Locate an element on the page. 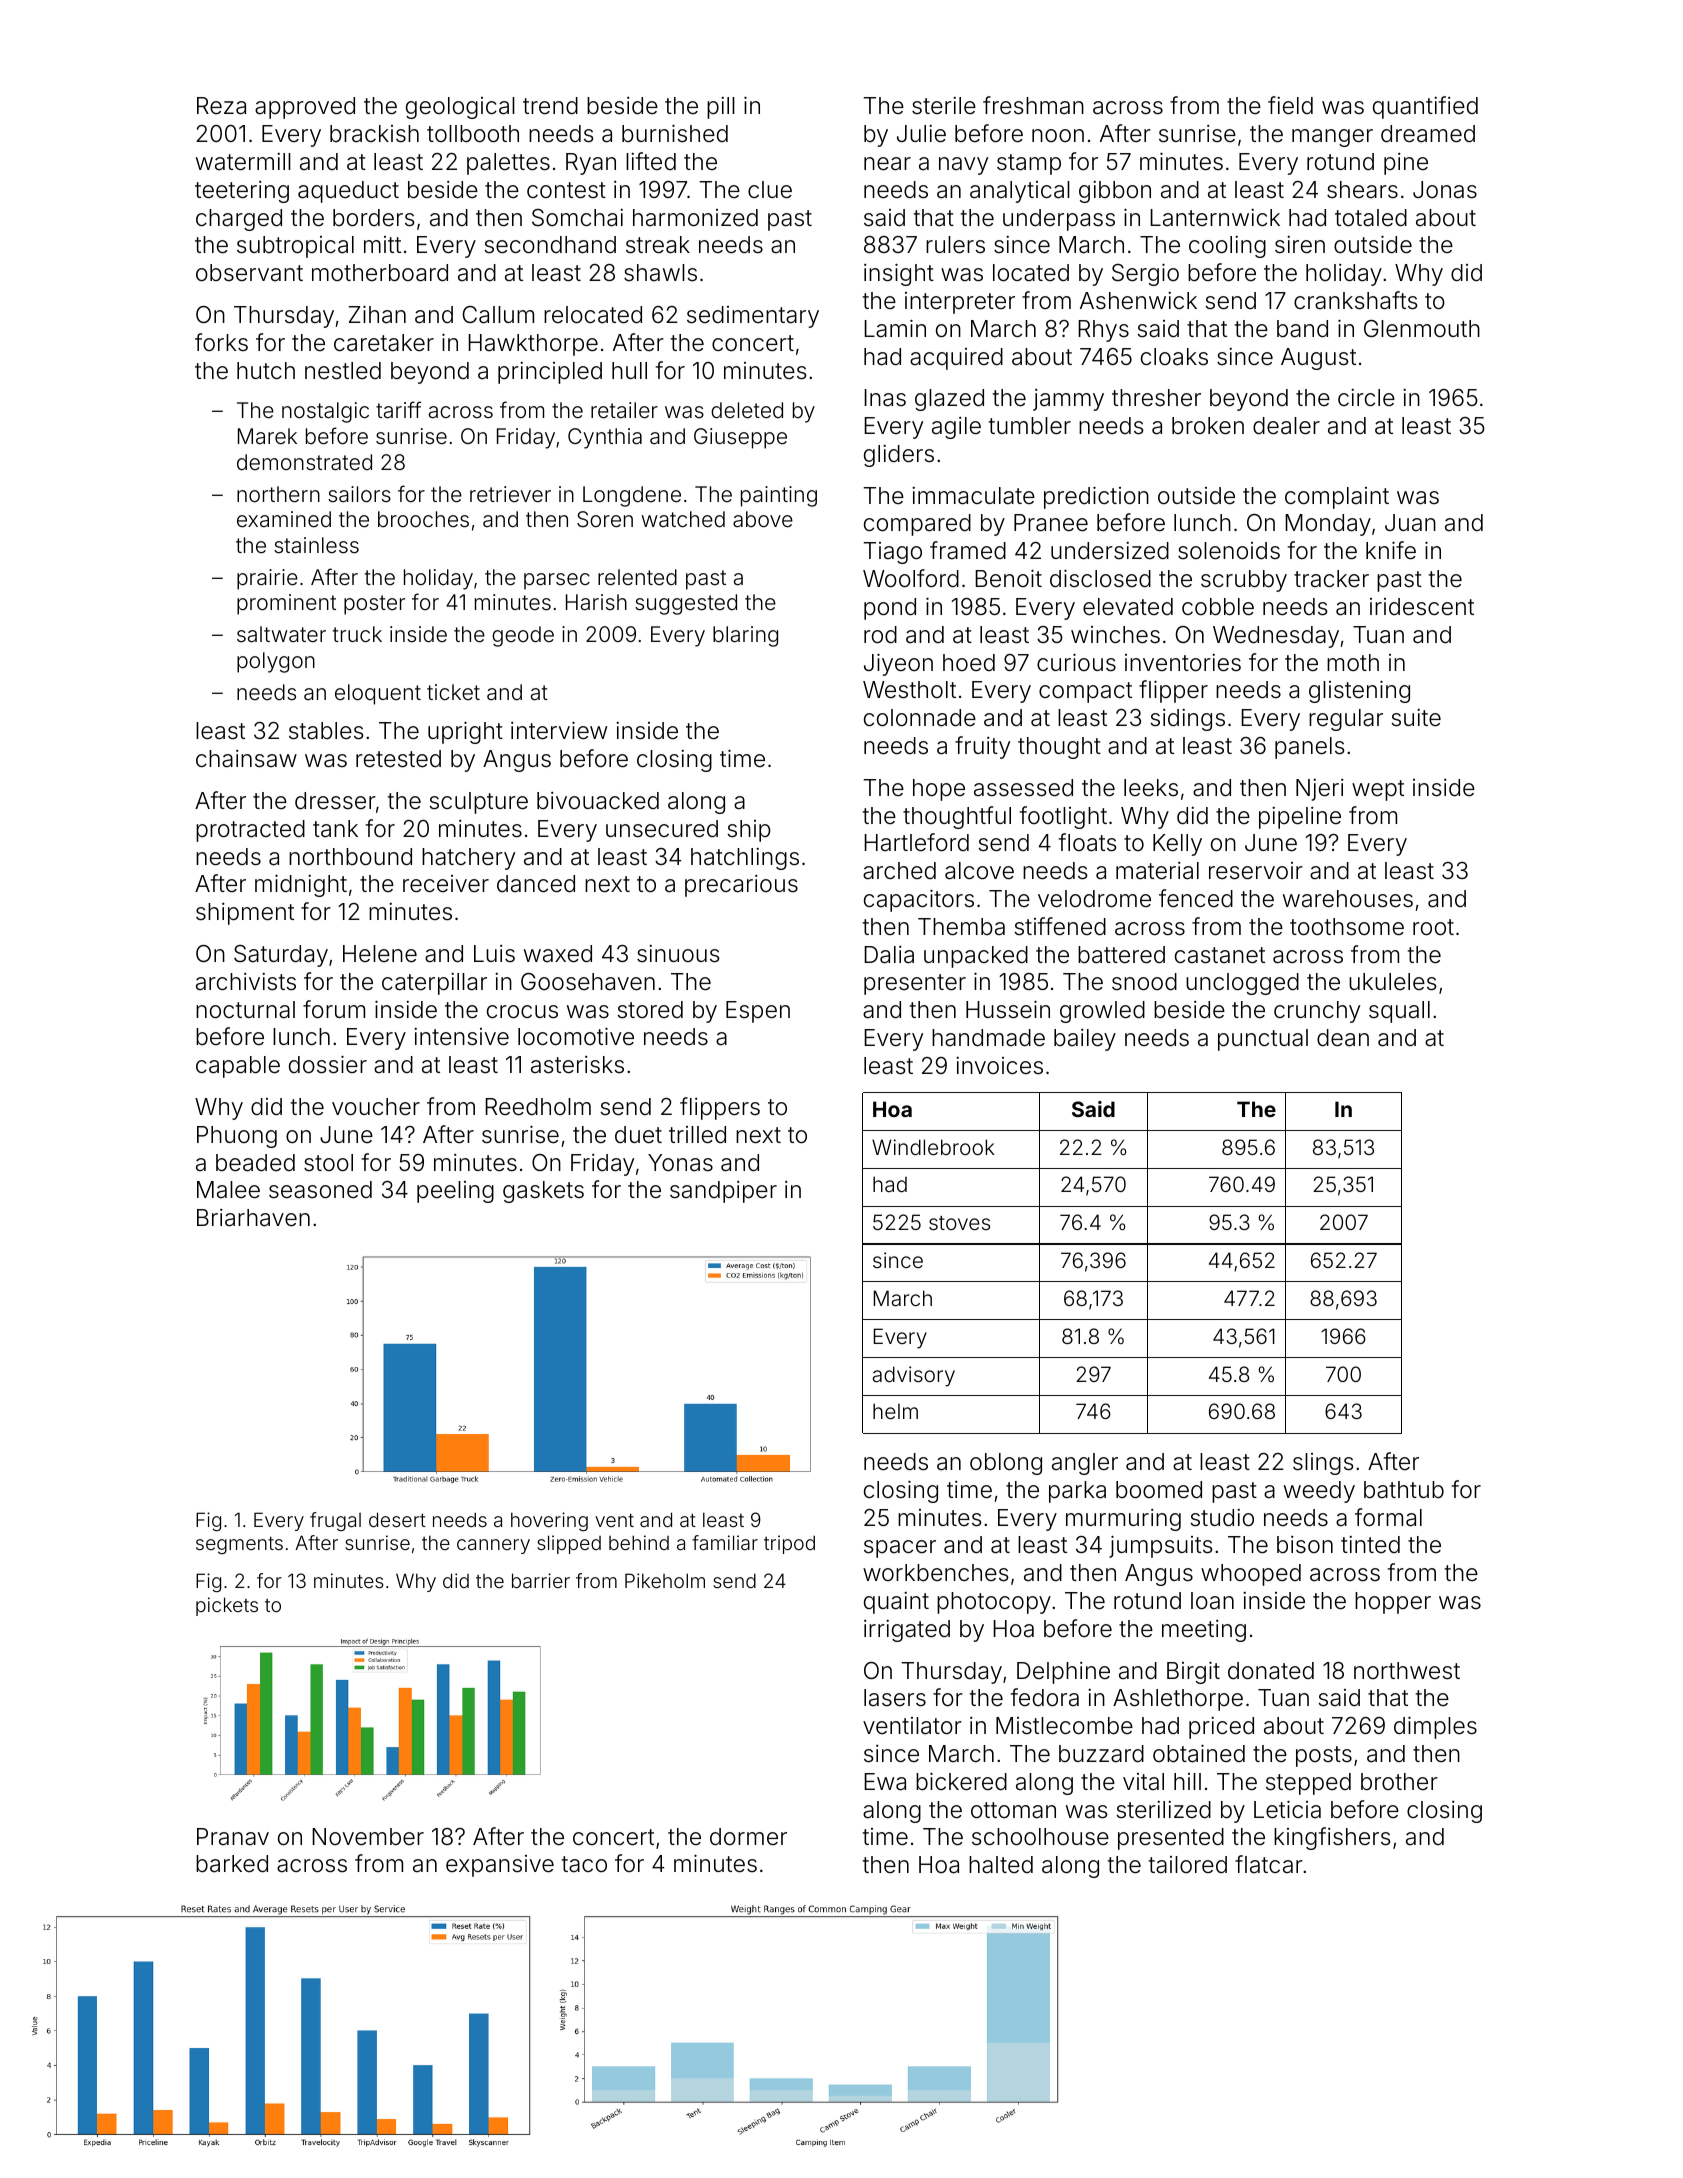  pickets is located at coordinates (227, 1606).
